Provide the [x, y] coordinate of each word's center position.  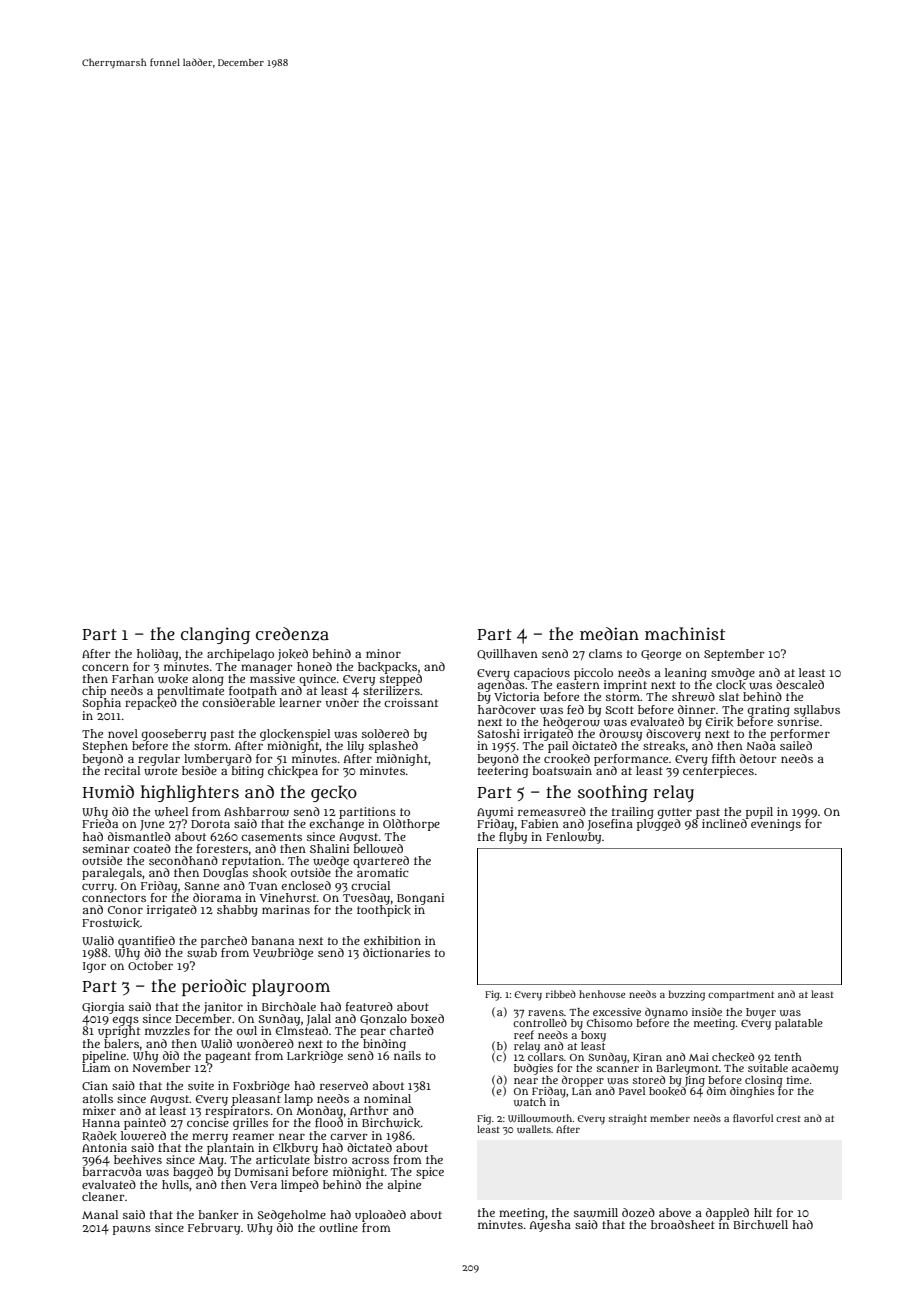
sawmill [596, 1213]
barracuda [112, 1171]
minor [383, 653]
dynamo [666, 1013]
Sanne [201, 886]
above [675, 1212]
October [150, 965]
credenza [292, 634]
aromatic [383, 872]
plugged [659, 825]
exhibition [392, 940]
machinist [685, 633]
